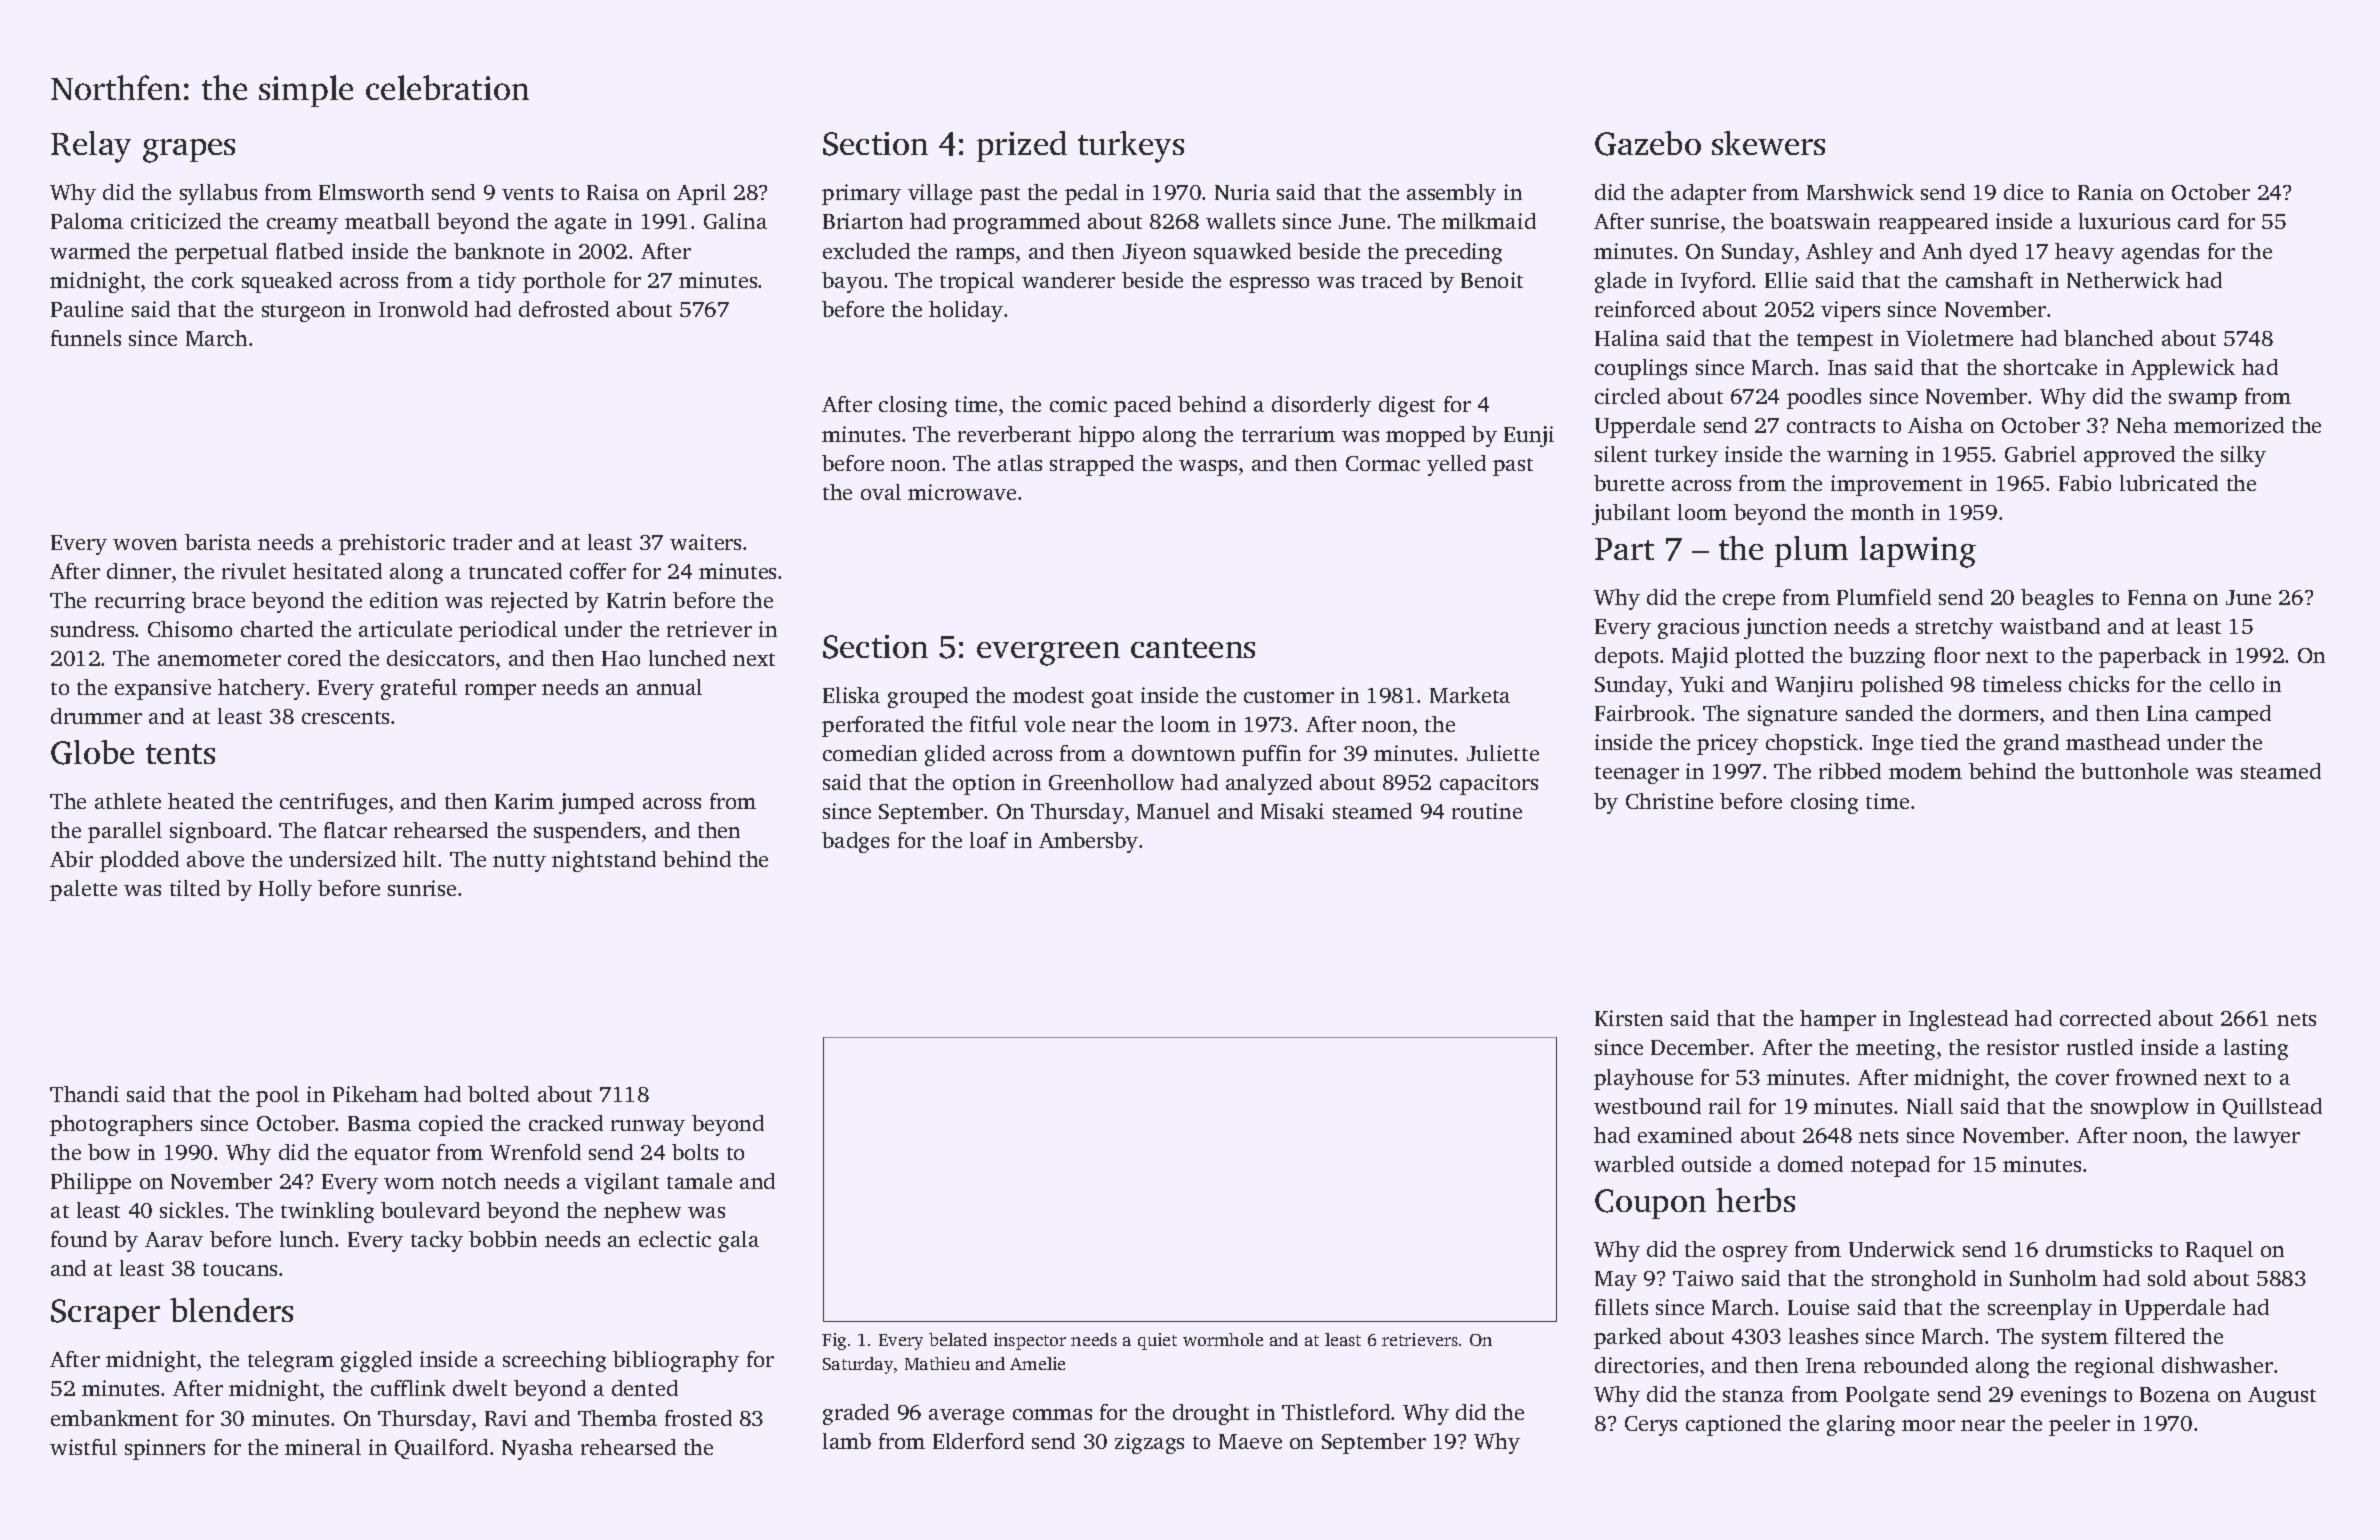 The width and height of the screenshot is (2380, 1540). Describe the element at coordinates (2105, 1018) in the screenshot. I see `corrected` at that location.
